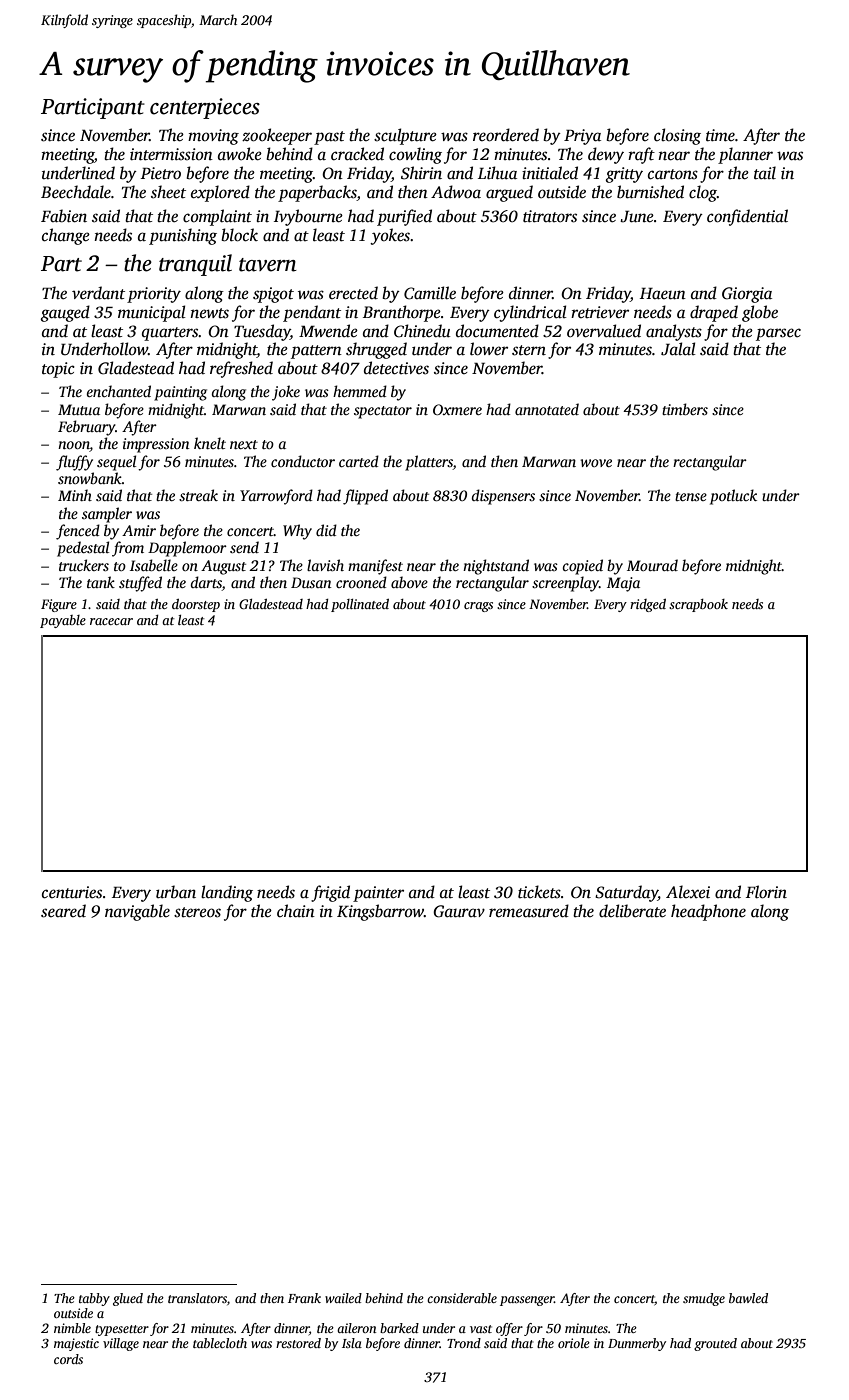  I want to click on crags, so click(478, 607).
